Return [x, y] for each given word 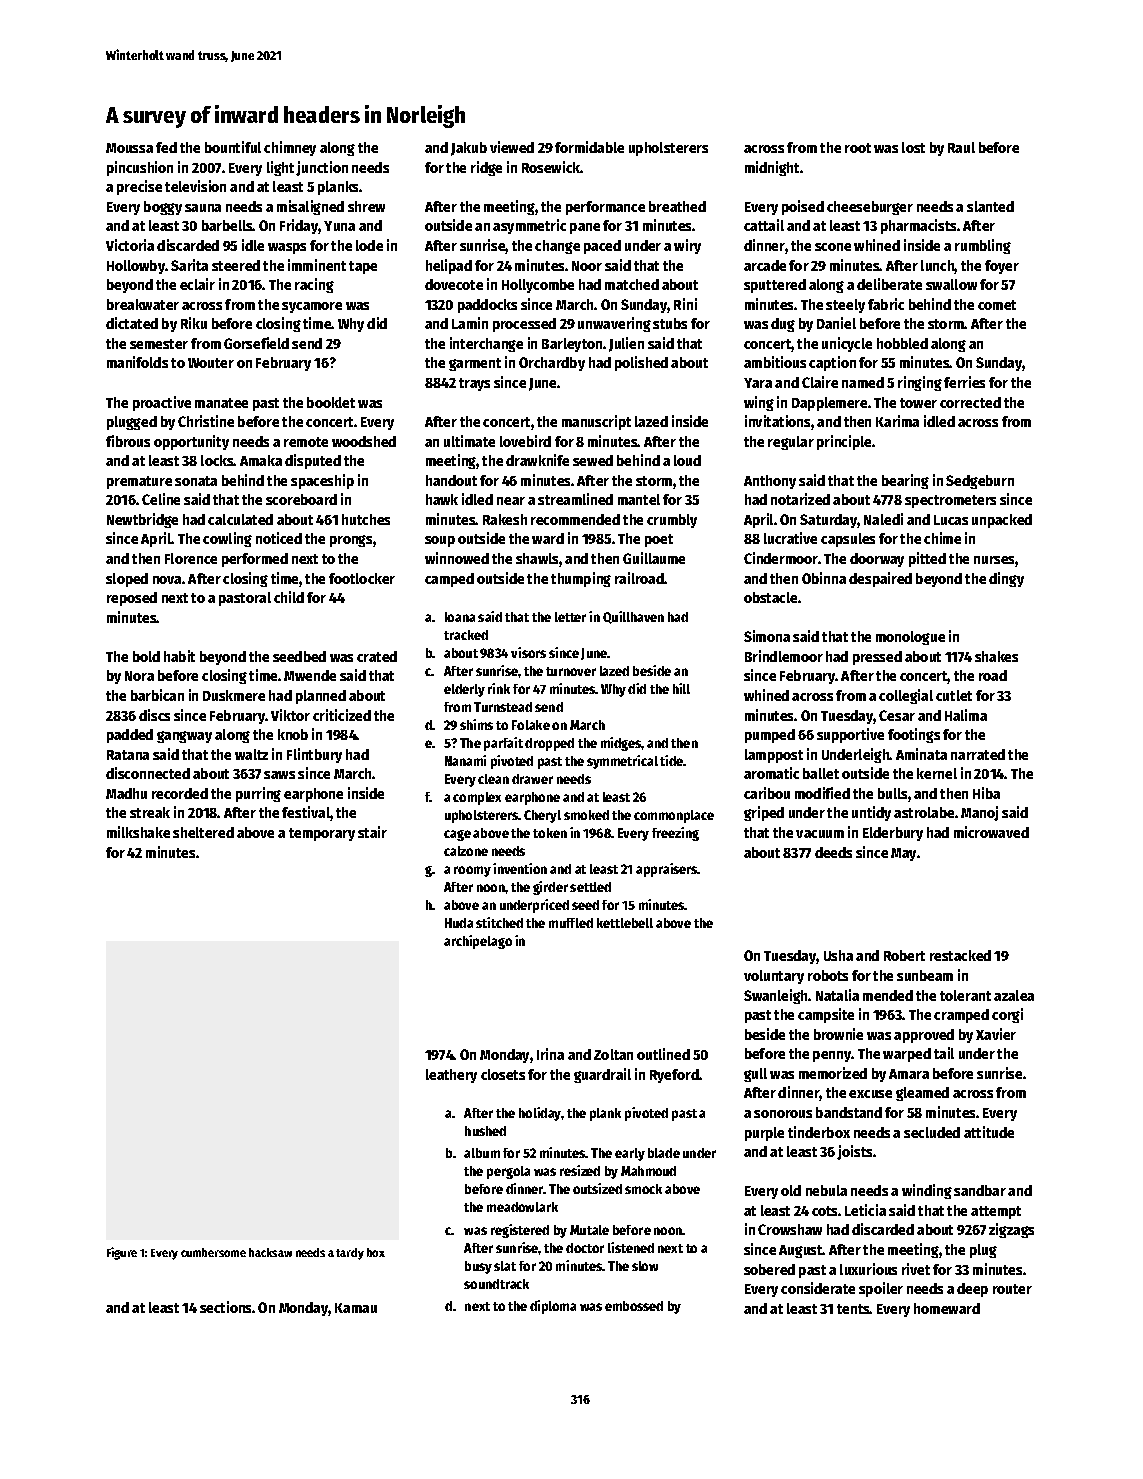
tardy [350, 1254]
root [858, 148]
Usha [838, 955]
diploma [553, 1307]
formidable [589, 147]
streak [150, 812]
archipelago [478, 942]
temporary [322, 834]
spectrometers [950, 501]
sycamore [312, 307]
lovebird [525, 441]
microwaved [991, 832]
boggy [163, 208]
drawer [532, 779]
